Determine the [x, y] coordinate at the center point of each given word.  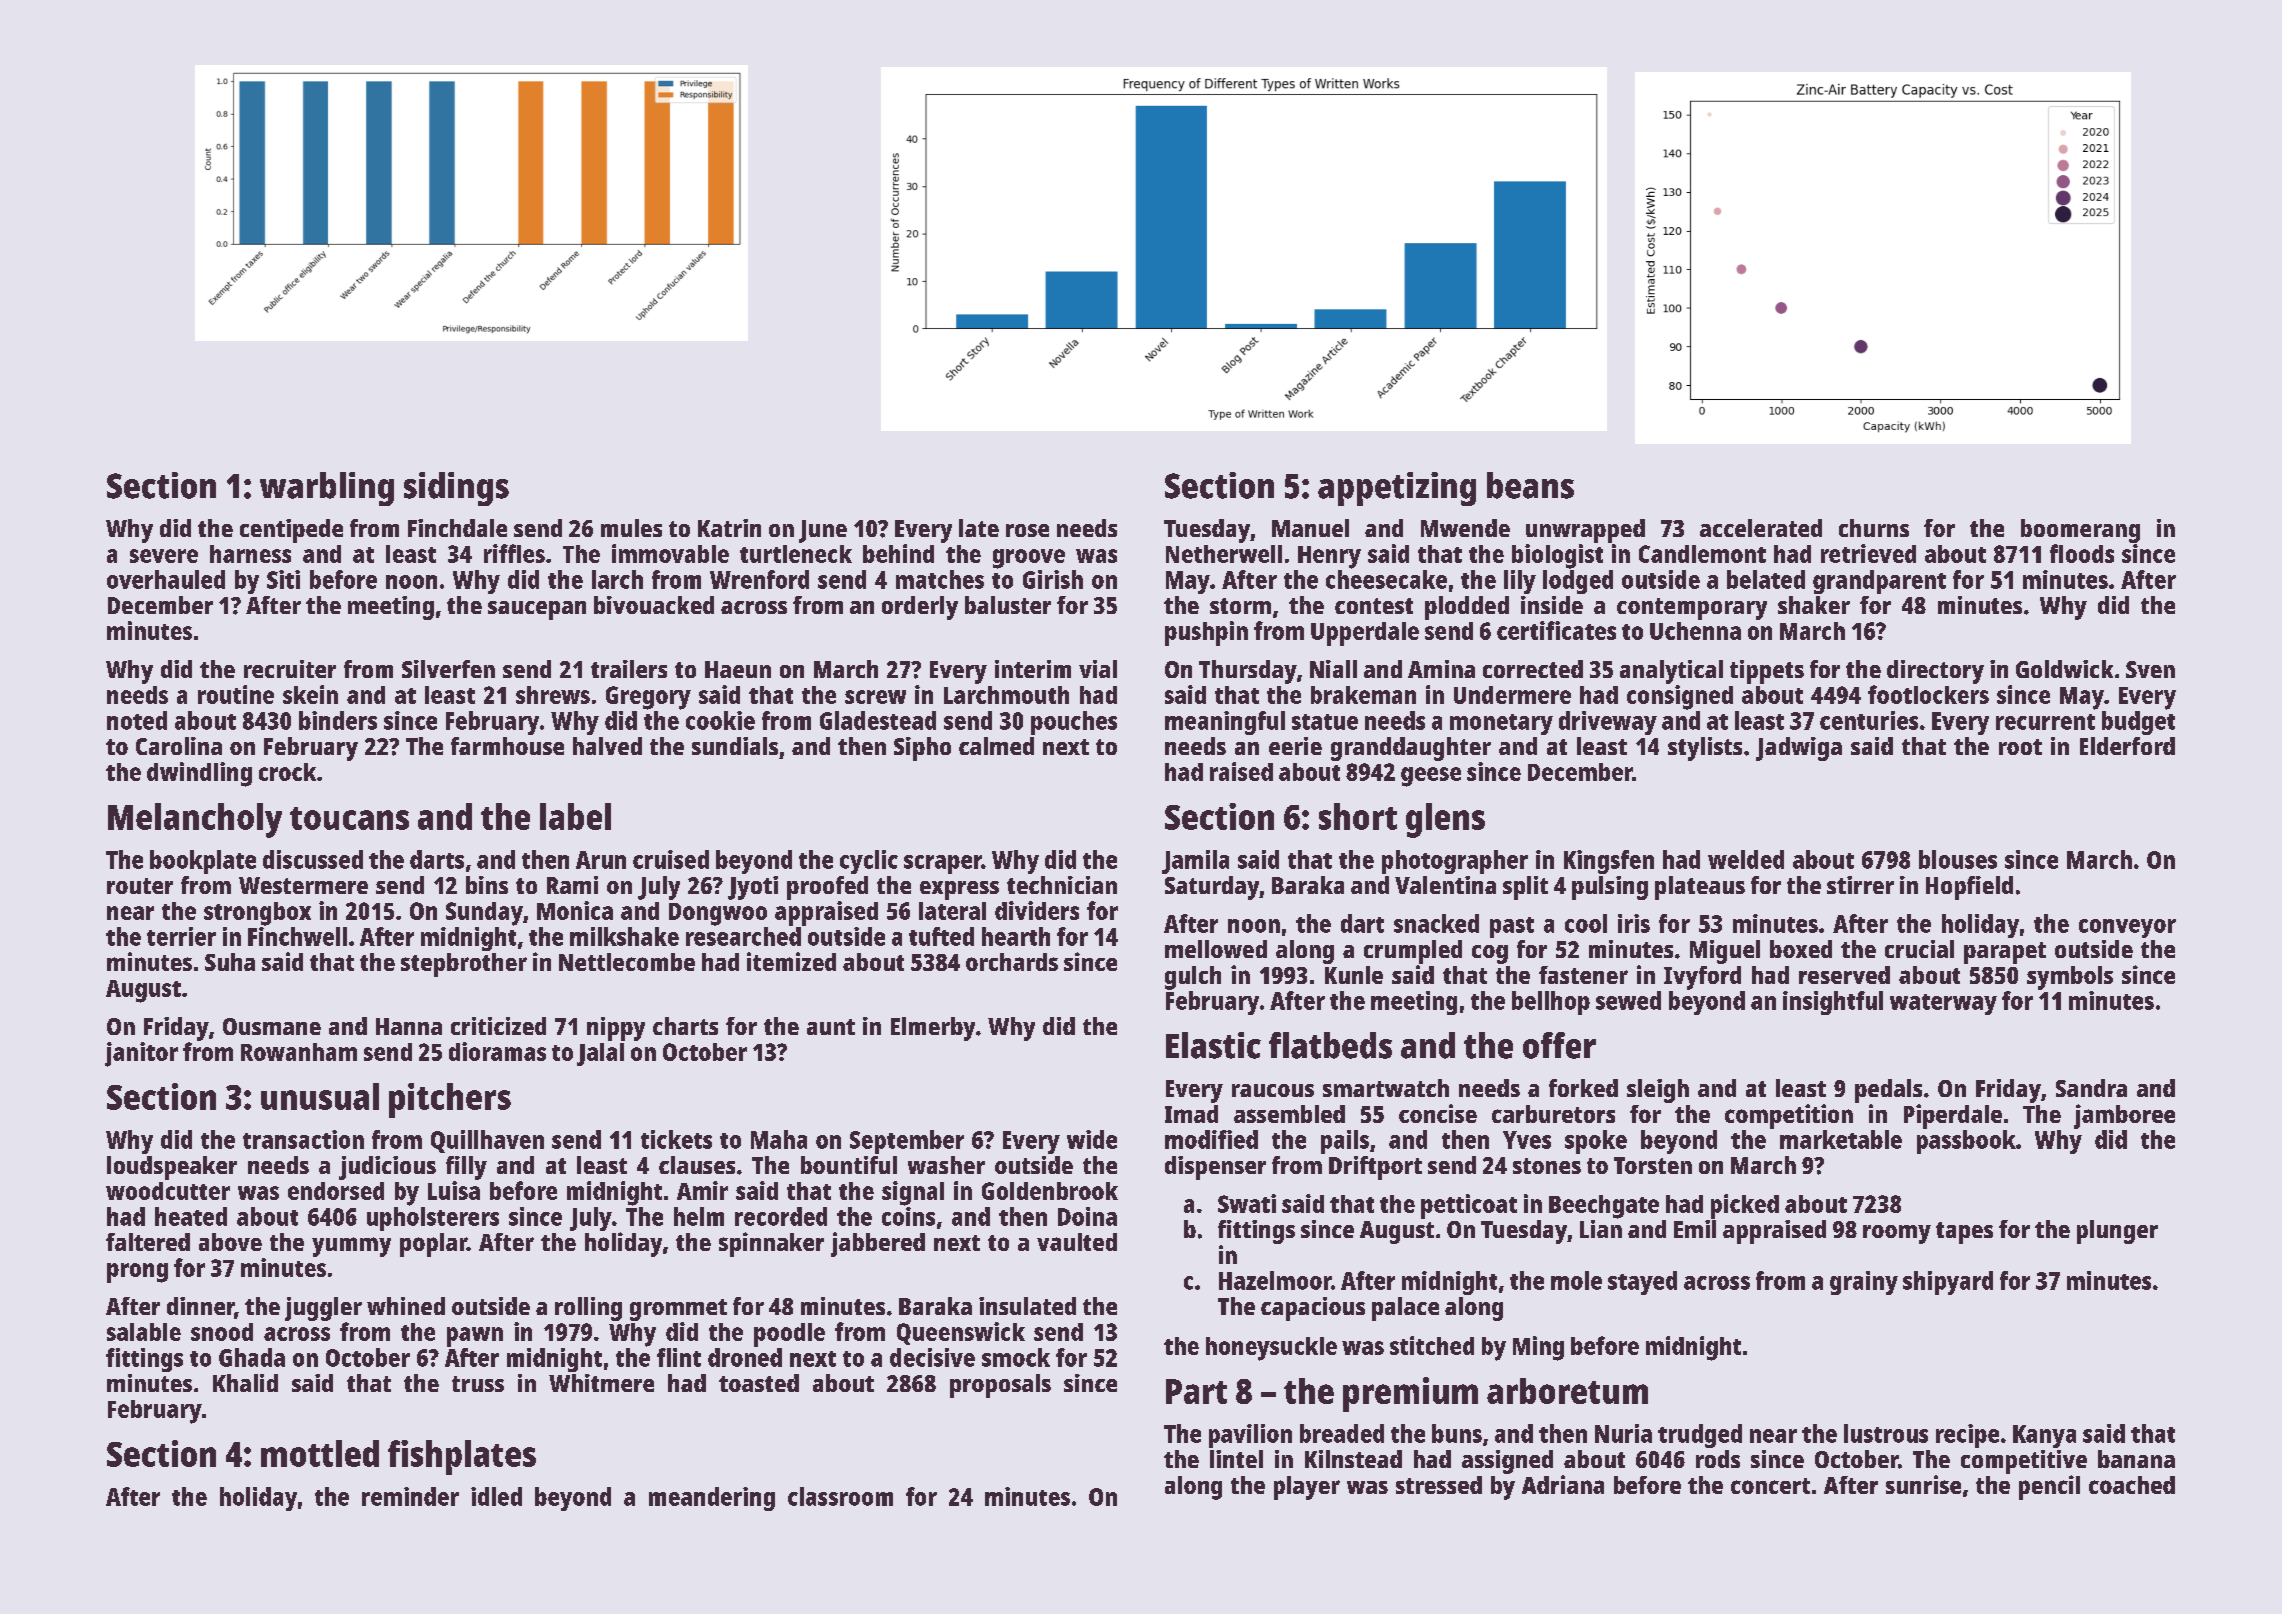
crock [287, 772]
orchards [1012, 962]
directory [1935, 672]
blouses [1958, 859]
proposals [1000, 1386]
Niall [1333, 669]
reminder [410, 1496]
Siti [283, 579]
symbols [2070, 978]
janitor [141, 1054]
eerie [1295, 746]
